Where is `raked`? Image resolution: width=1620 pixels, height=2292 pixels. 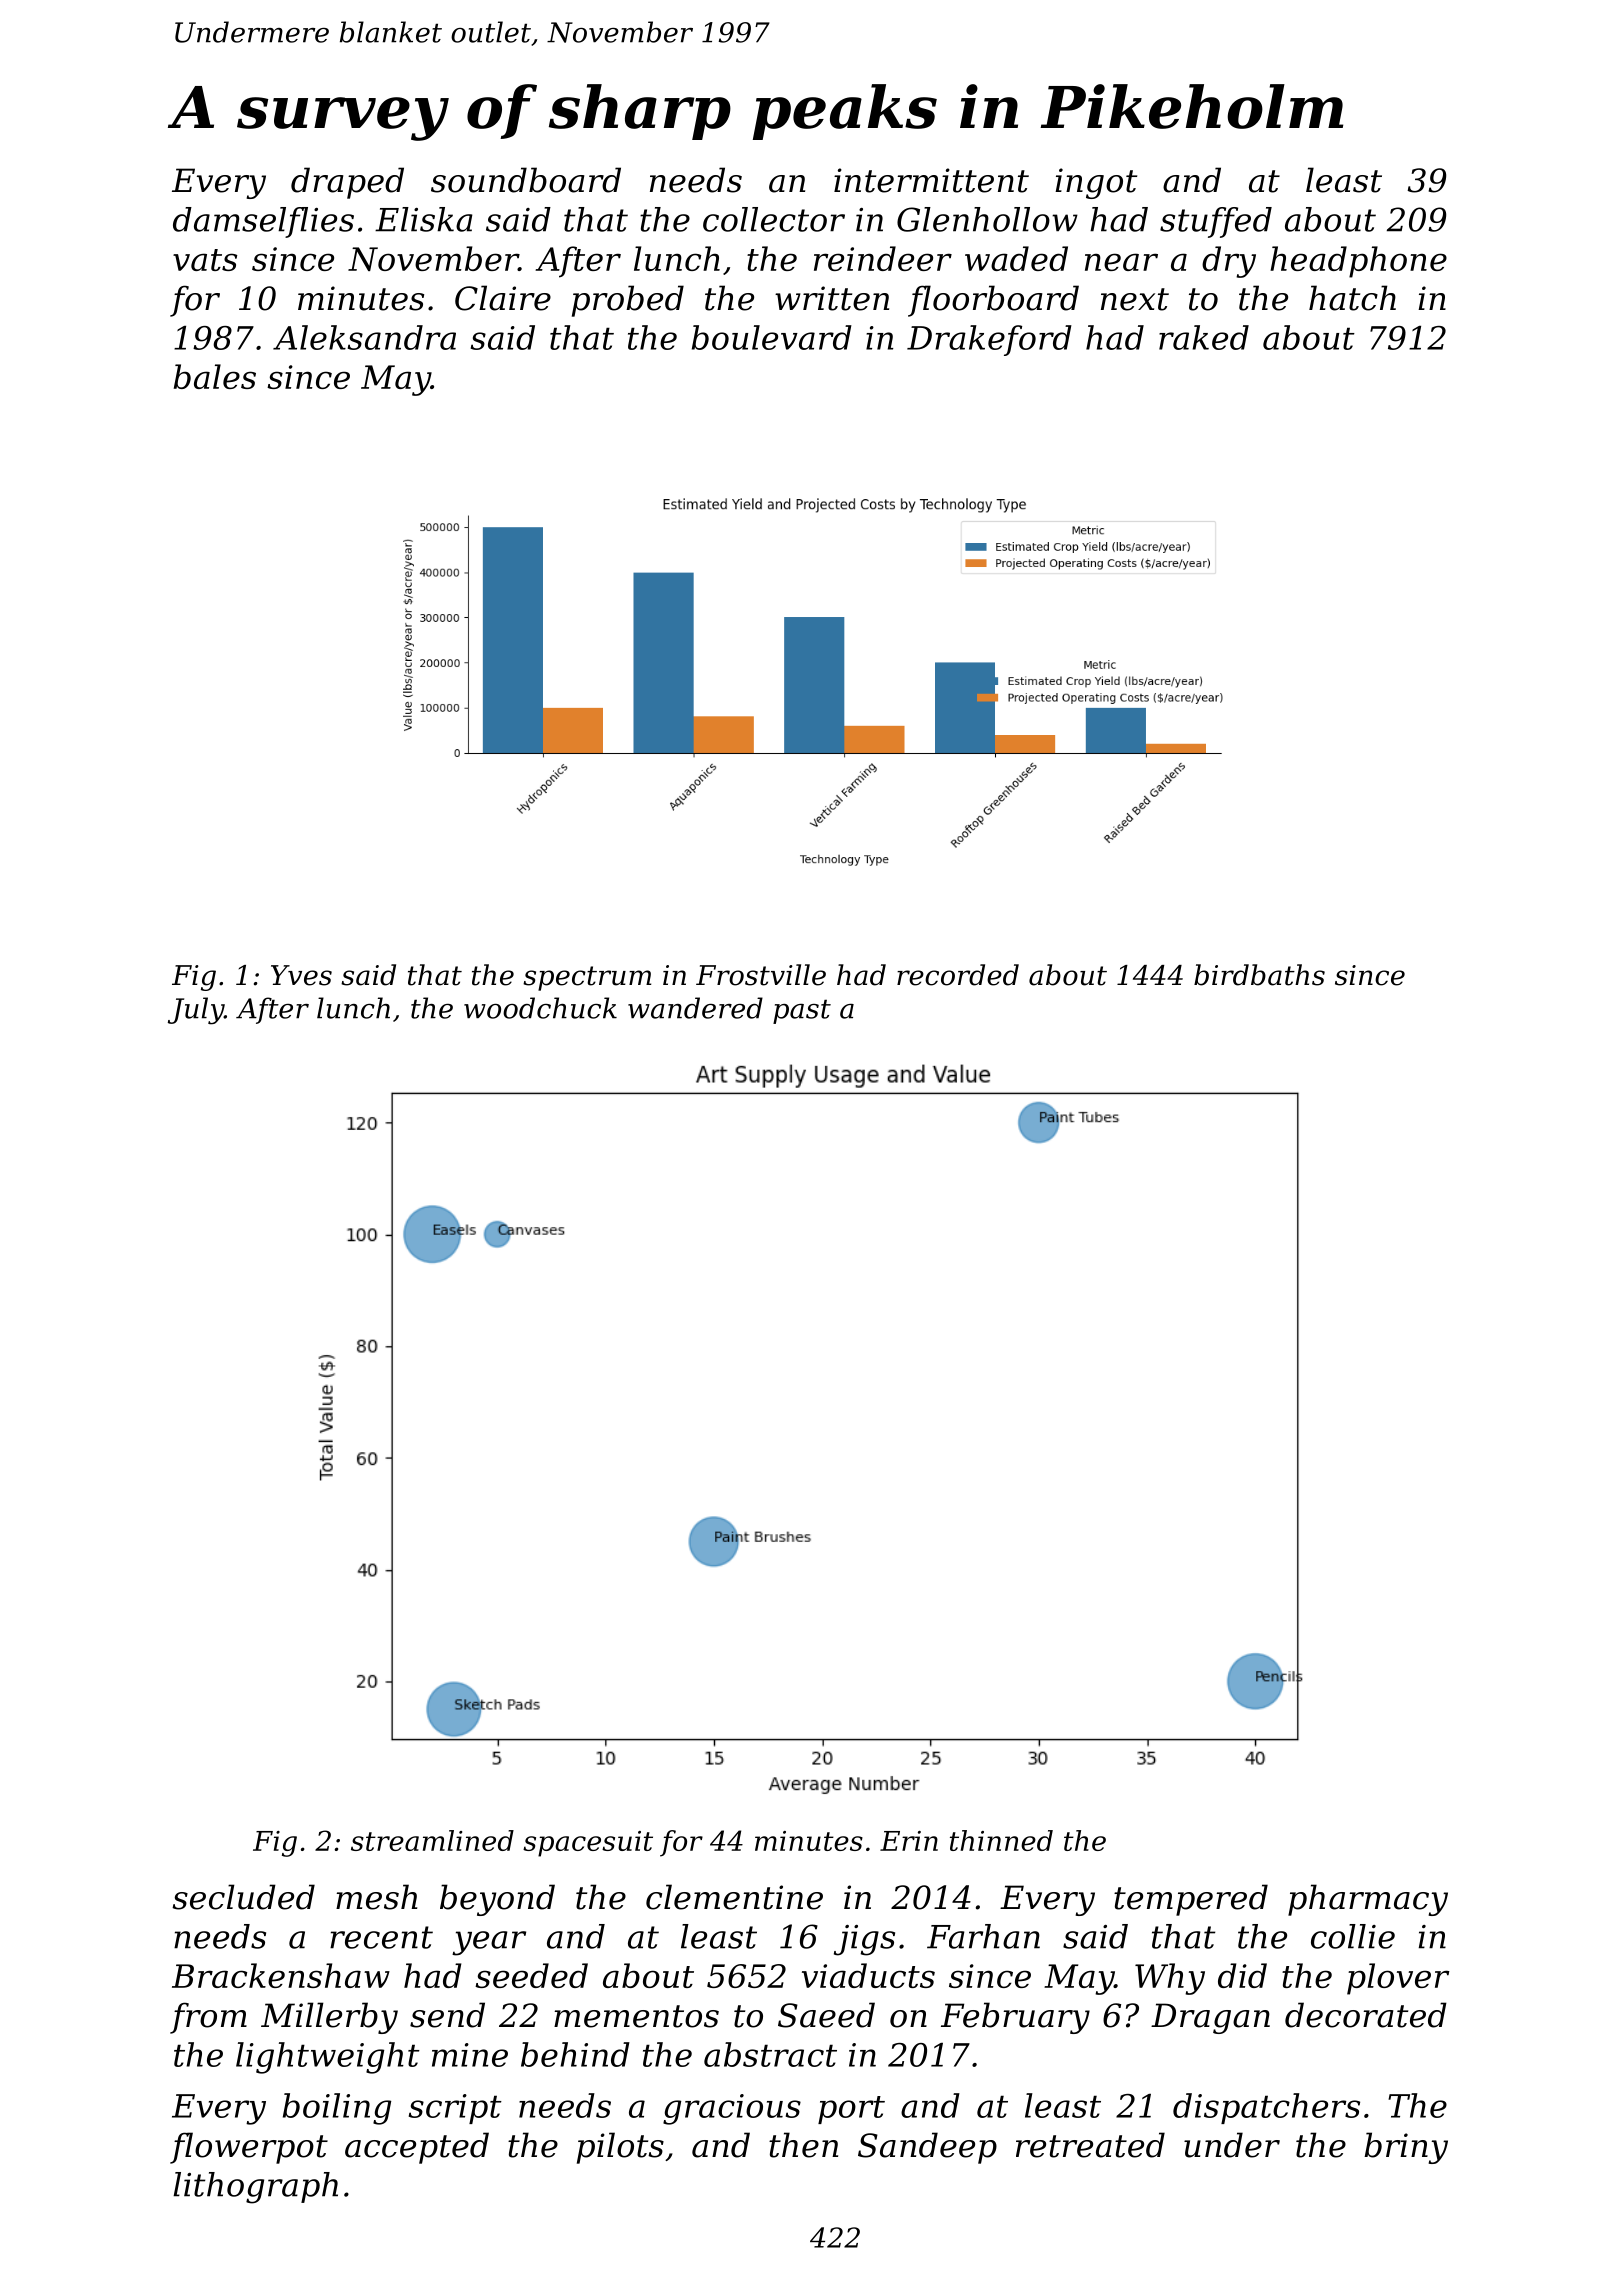 raked is located at coordinates (1204, 337).
